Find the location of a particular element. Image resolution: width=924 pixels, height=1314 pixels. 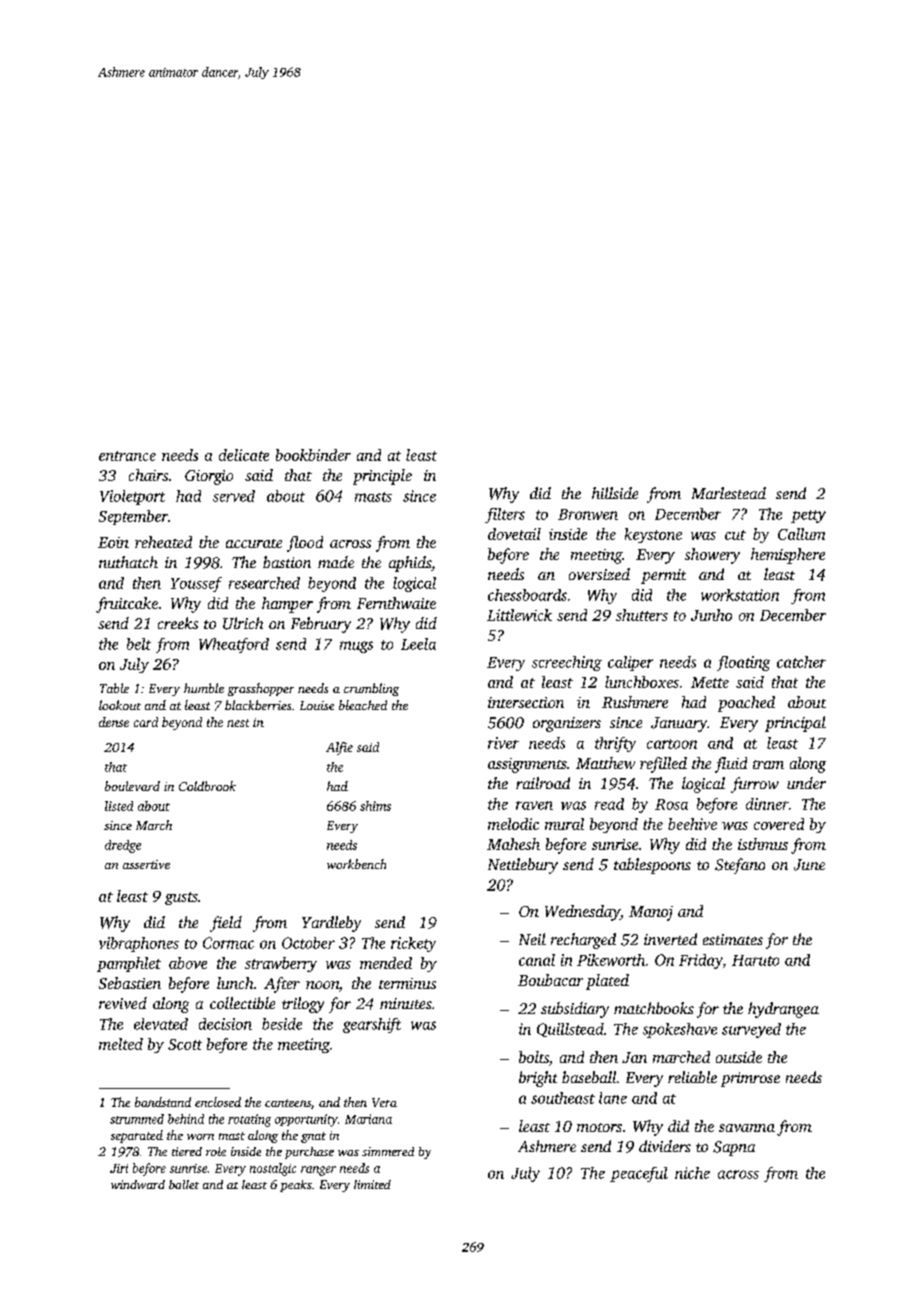

Sapna is located at coordinates (734, 1148).
